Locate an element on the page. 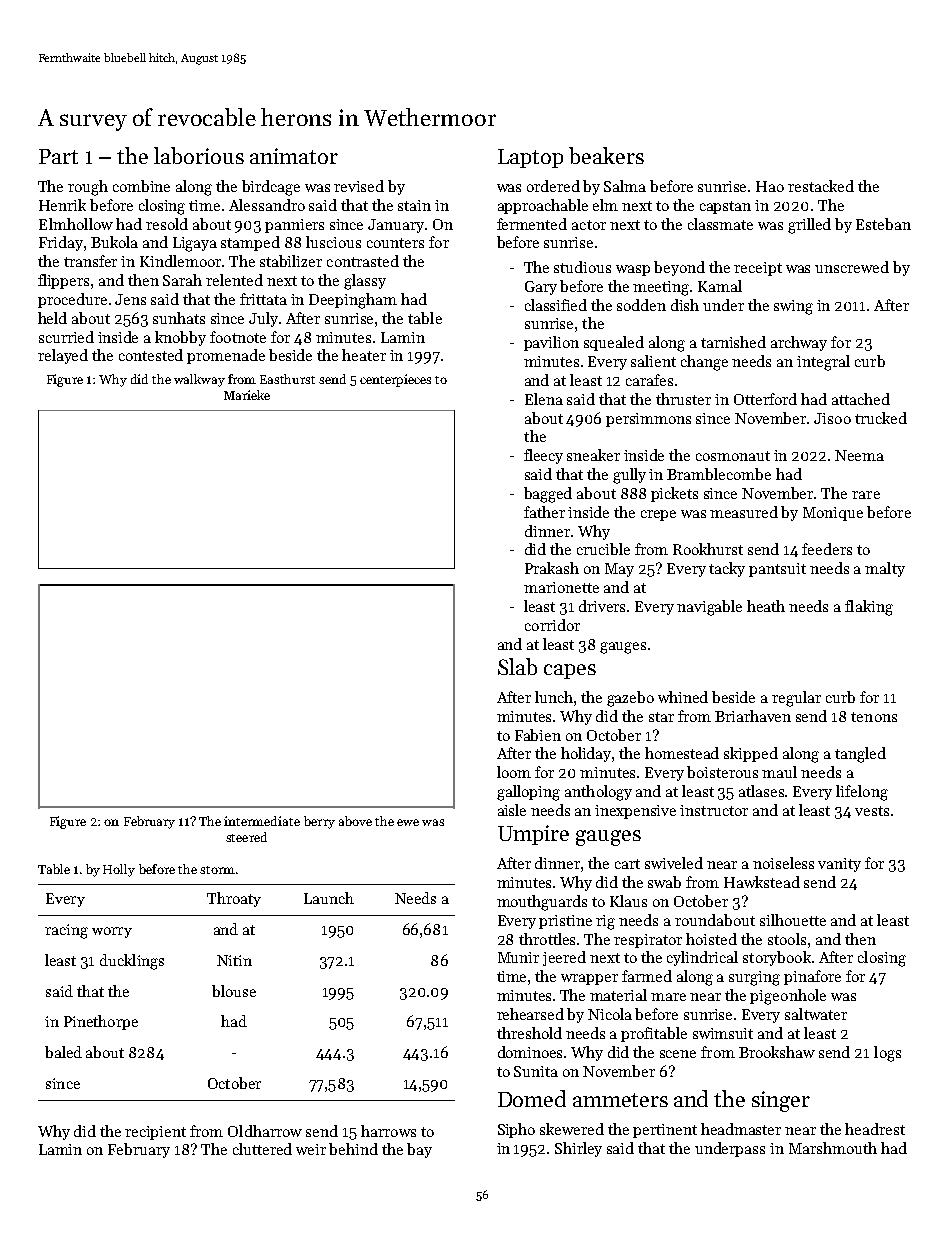 The height and width of the document is (1233, 952). baled is located at coordinates (63, 1052).
